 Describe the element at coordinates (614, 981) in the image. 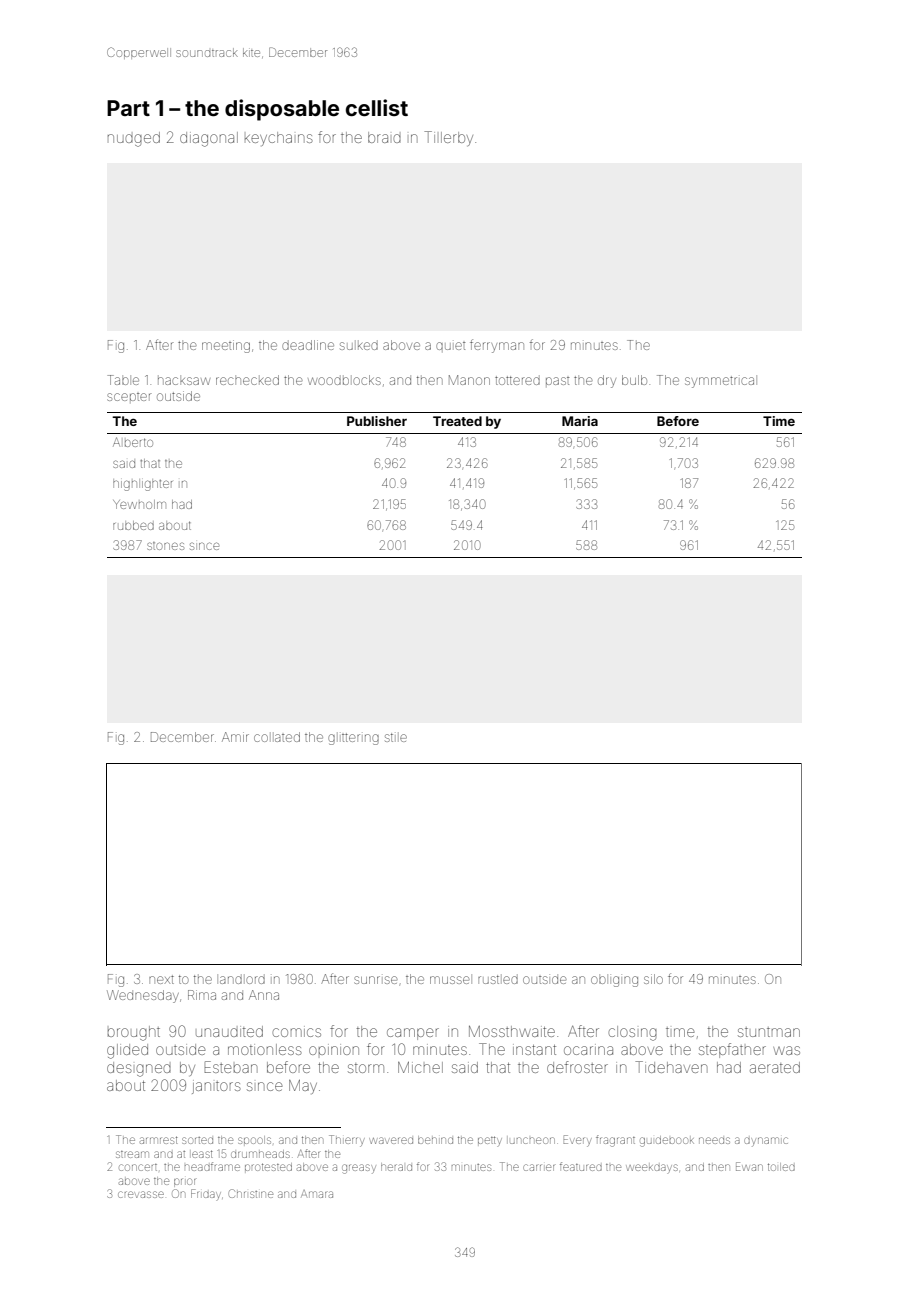

I see `obliging` at that location.
